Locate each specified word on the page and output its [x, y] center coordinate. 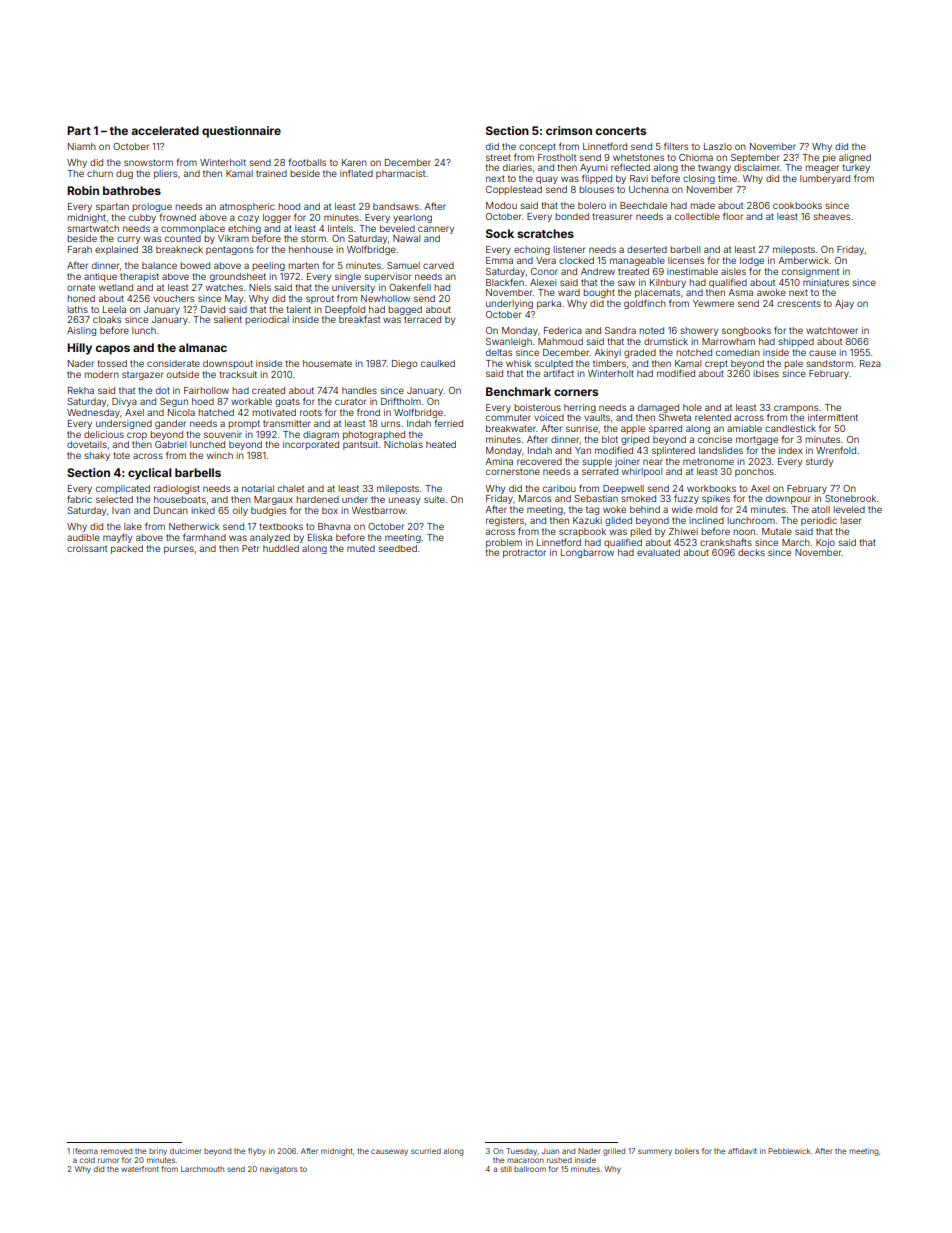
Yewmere [713, 303]
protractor [524, 553]
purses [179, 550]
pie [829, 158]
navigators [279, 1170]
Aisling [81, 331]
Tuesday [521, 1152]
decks [751, 552]
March [796, 542]
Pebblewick [789, 1151]
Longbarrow [587, 553]
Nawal [406, 238]
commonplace [193, 229]
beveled [397, 228]
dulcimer [186, 1151]
